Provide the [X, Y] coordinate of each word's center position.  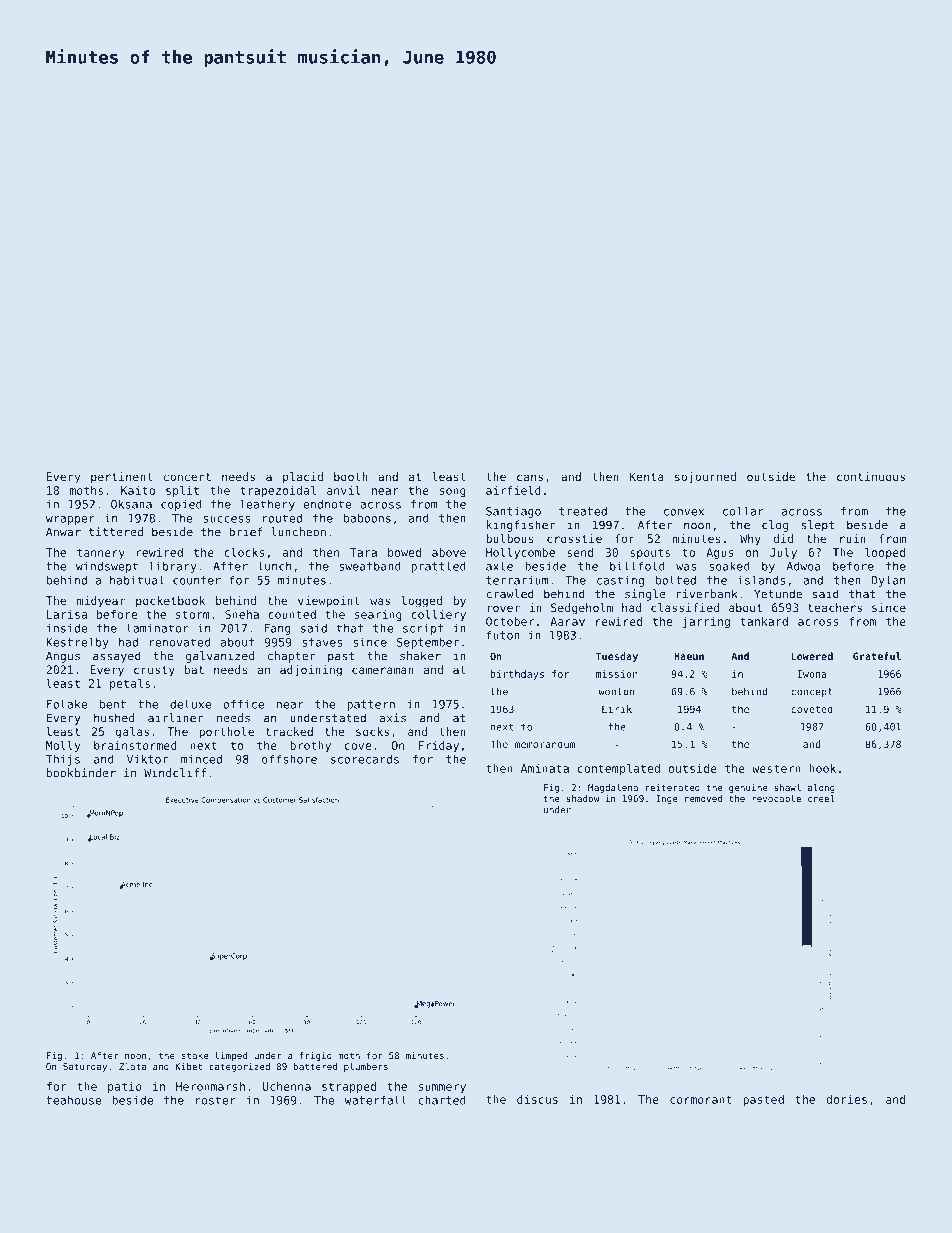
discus [537, 1099]
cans [530, 477]
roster [216, 1100]
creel [821, 798]
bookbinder [81, 773]
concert [187, 477]
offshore [289, 759]
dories [846, 1099]
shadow [582, 798]
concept [811, 693]
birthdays [517, 675]
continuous [871, 476]
